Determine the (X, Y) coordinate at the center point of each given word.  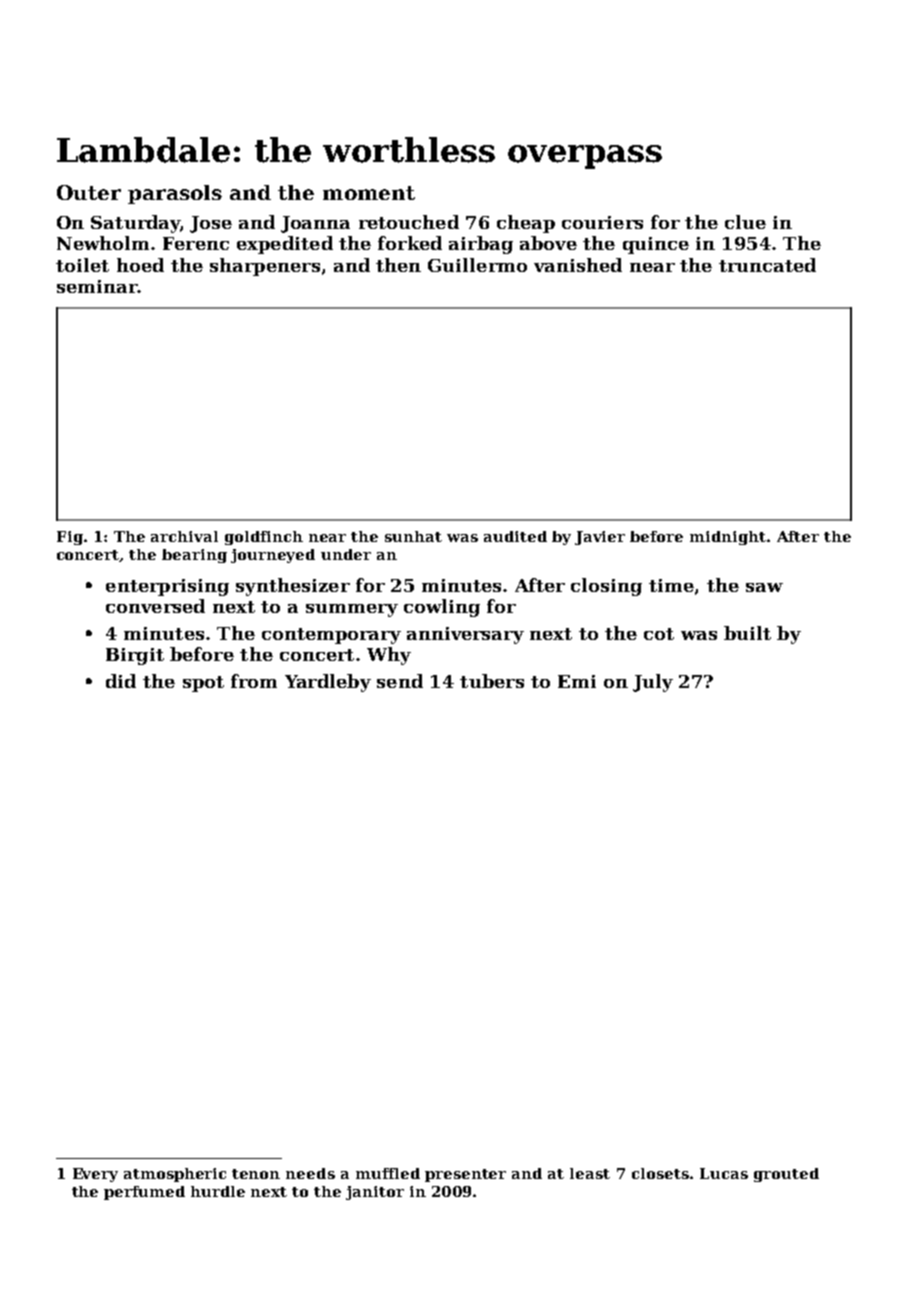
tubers (492, 681)
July (653, 683)
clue (745, 222)
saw (764, 587)
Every (95, 1175)
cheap (526, 224)
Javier (600, 538)
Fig (70, 538)
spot (203, 684)
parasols (175, 194)
